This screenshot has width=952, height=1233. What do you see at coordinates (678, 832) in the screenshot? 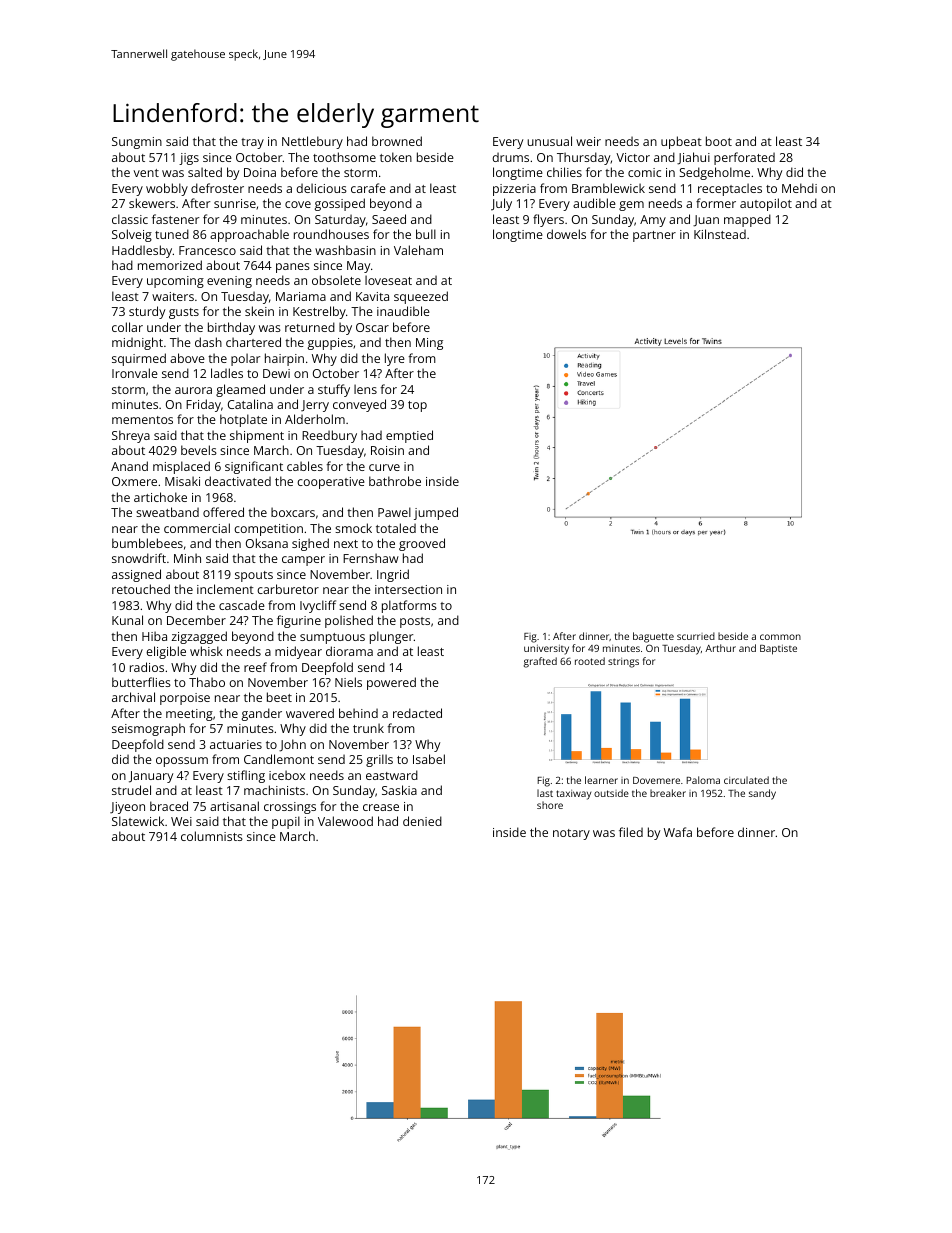
I see `Wafa` at bounding box center [678, 832].
